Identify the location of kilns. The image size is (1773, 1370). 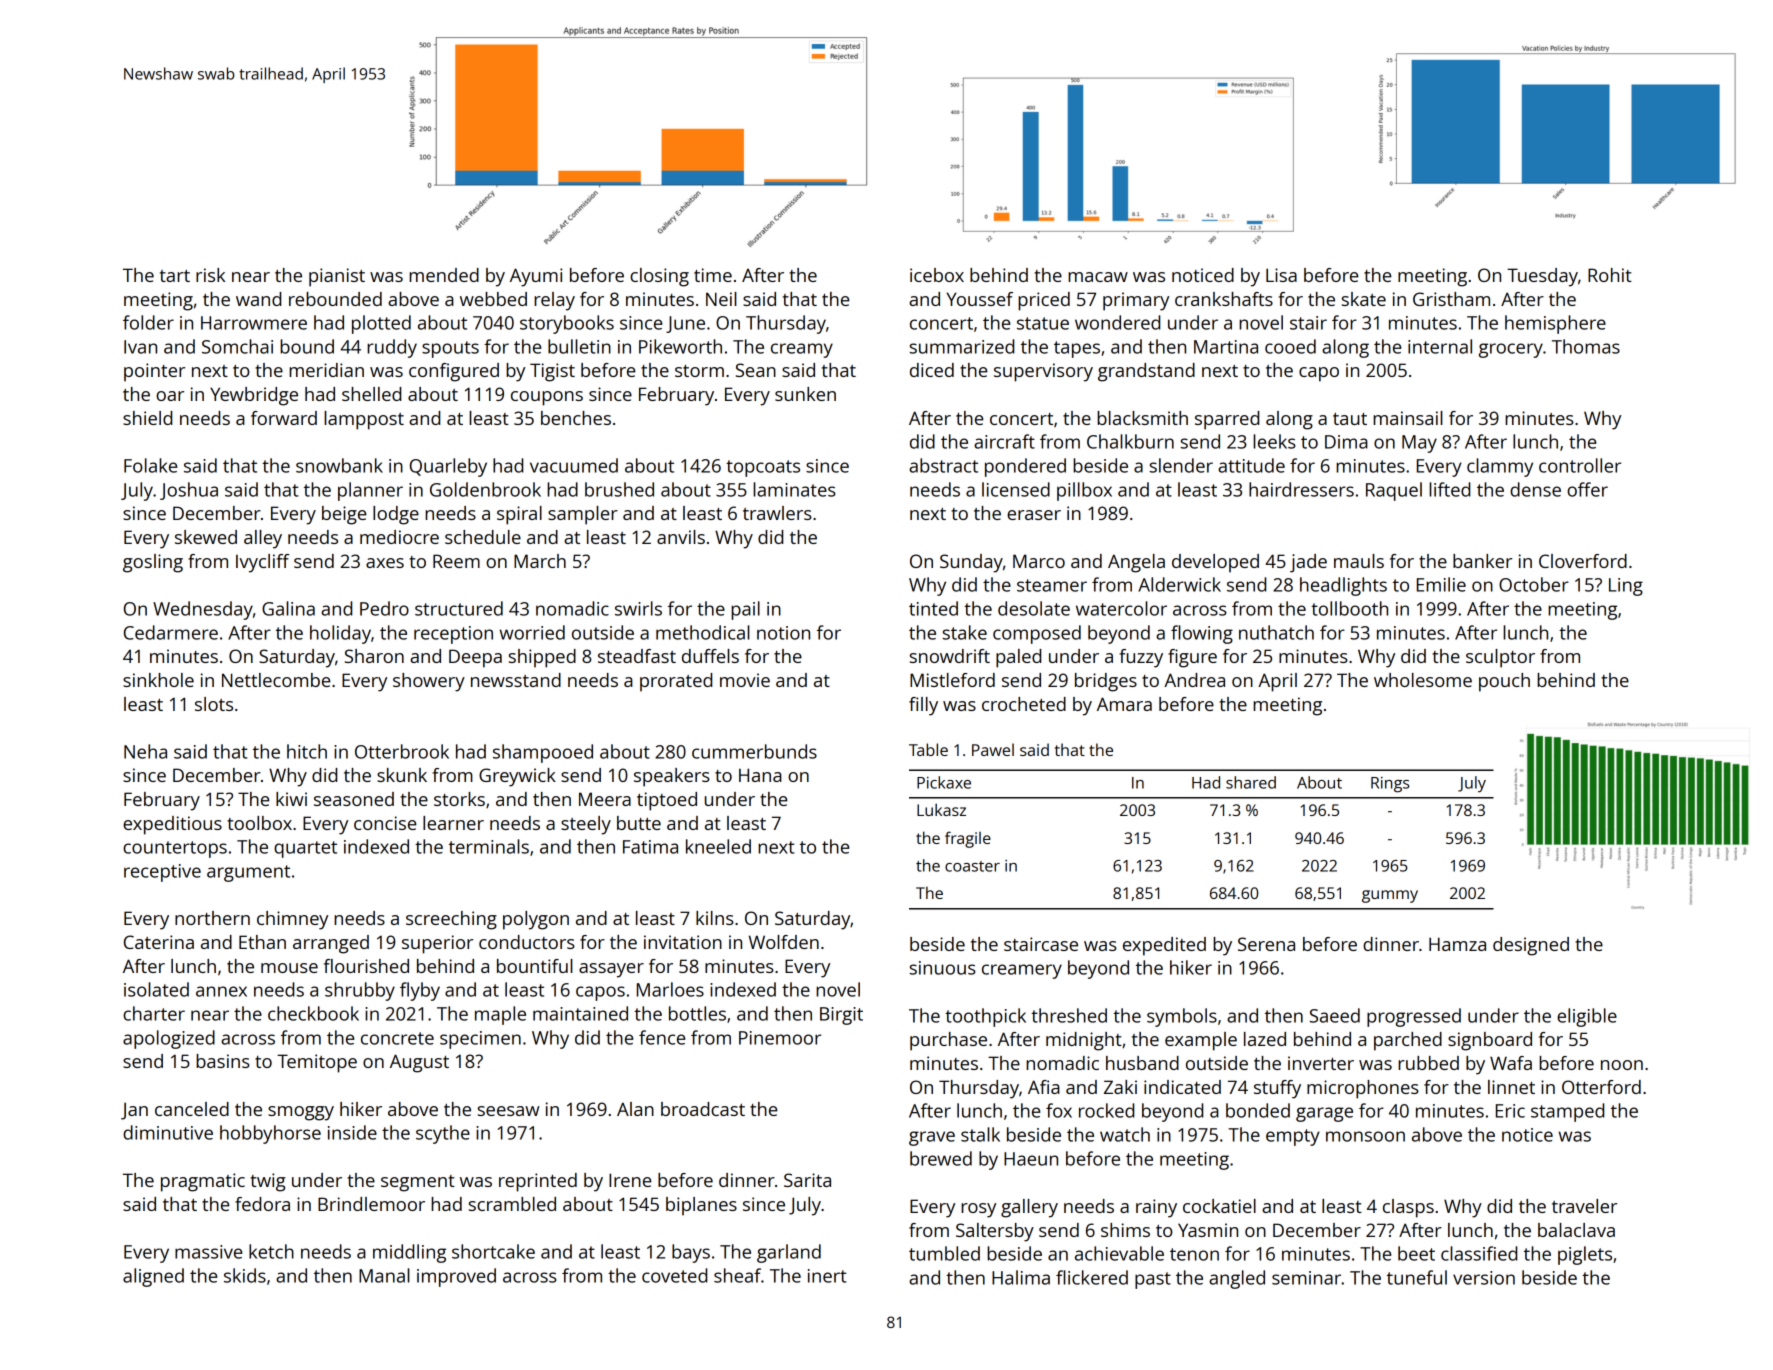
(715, 918).
